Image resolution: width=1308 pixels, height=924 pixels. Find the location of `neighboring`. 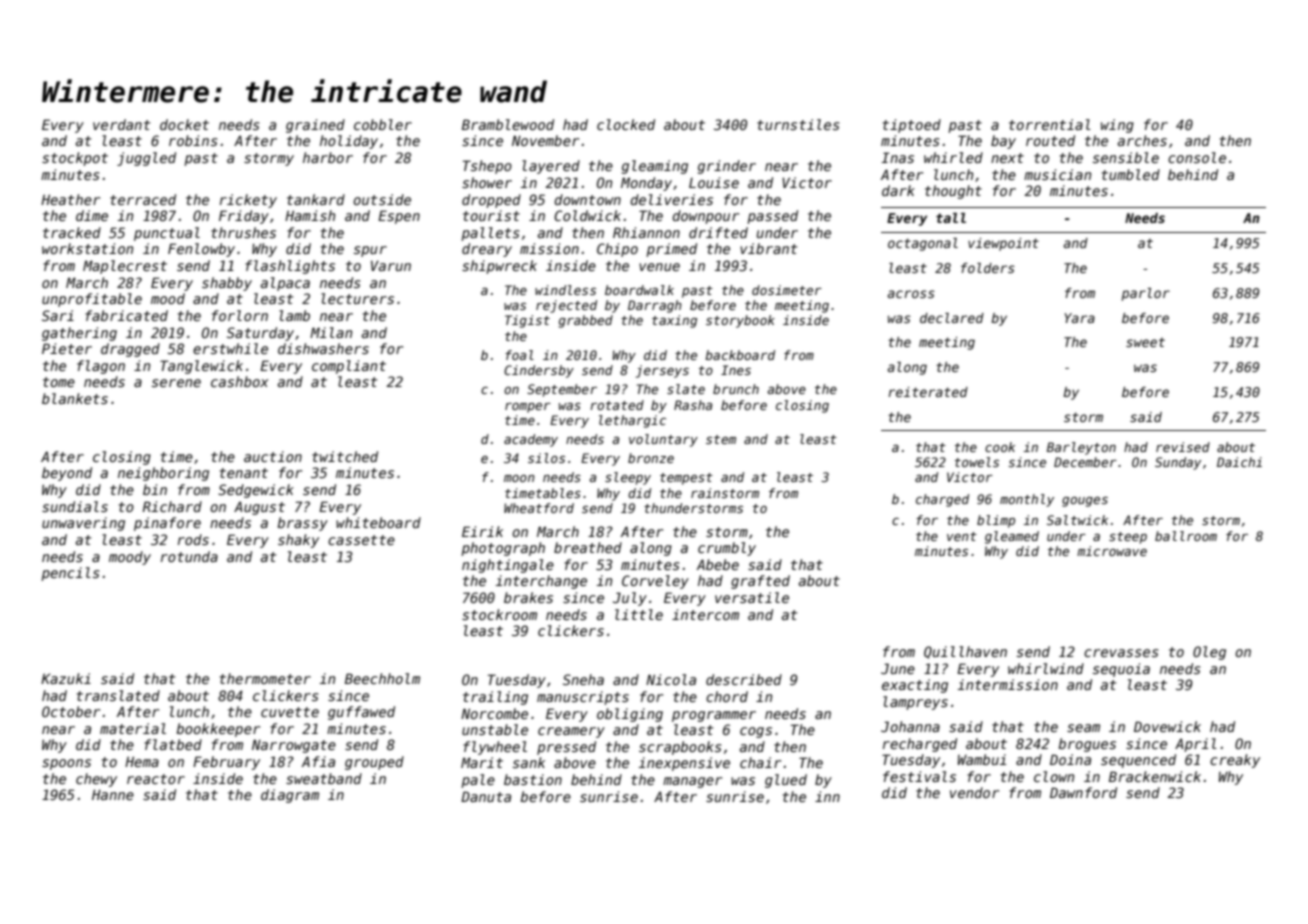

neighboring is located at coordinates (163, 474).
